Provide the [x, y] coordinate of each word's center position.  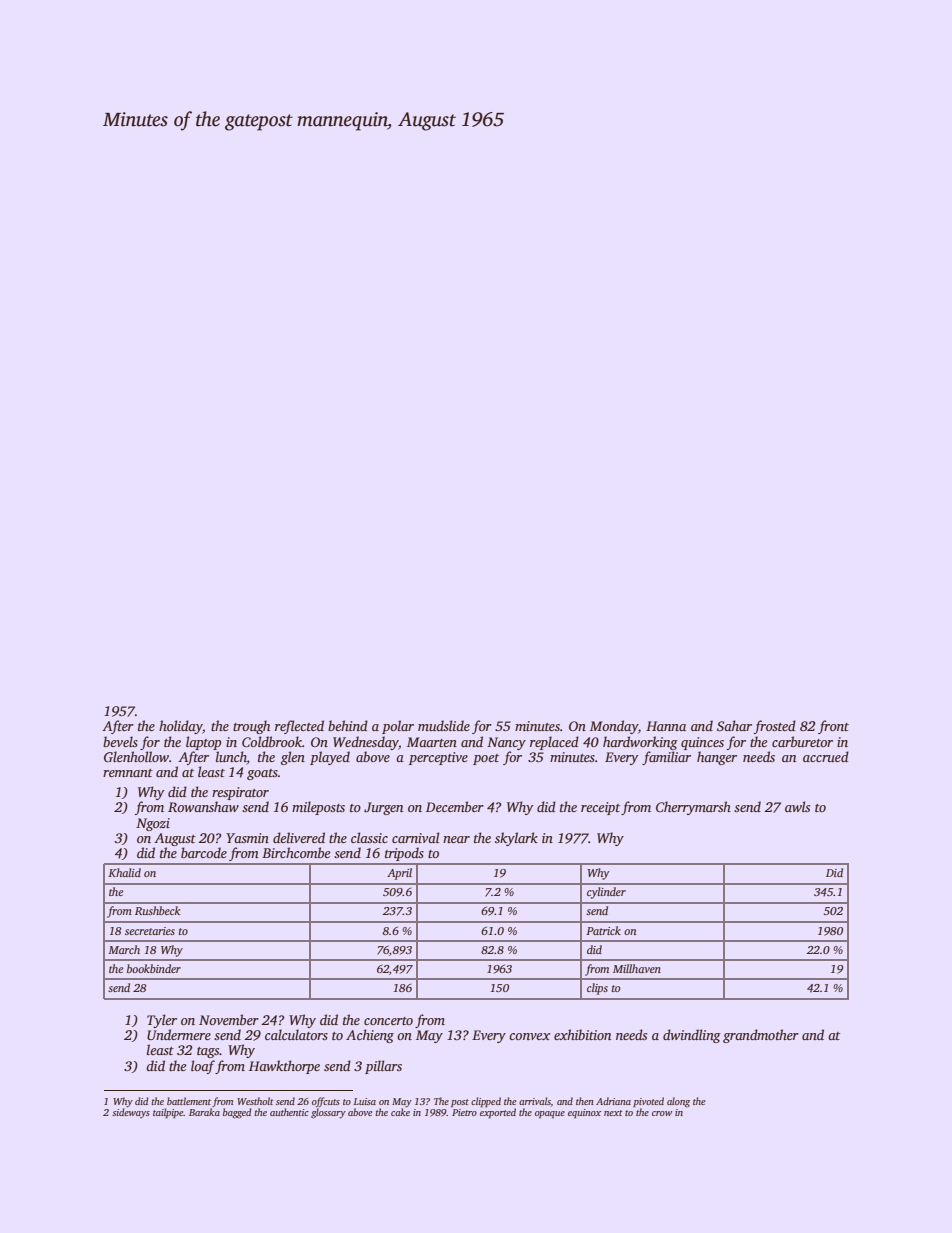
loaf [203, 1067]
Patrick [603, 930]
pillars [383, 1067]
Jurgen [383, 808]
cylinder [606, 893]
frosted [775, 727]
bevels [120, 741]
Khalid [124, 872]
